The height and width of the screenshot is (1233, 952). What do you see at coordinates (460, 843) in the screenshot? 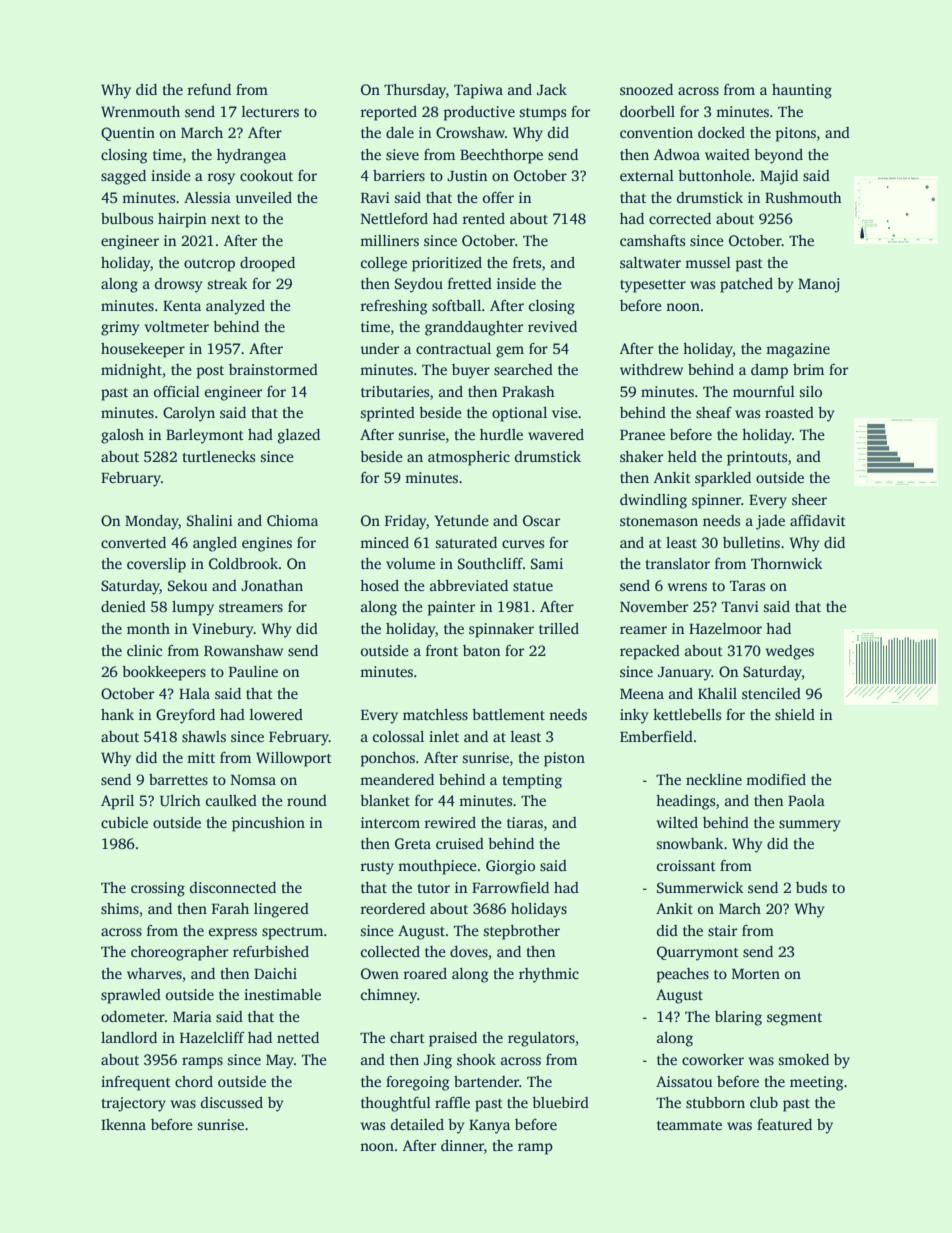
I see `cruised` at bounding box center [460, 843].
